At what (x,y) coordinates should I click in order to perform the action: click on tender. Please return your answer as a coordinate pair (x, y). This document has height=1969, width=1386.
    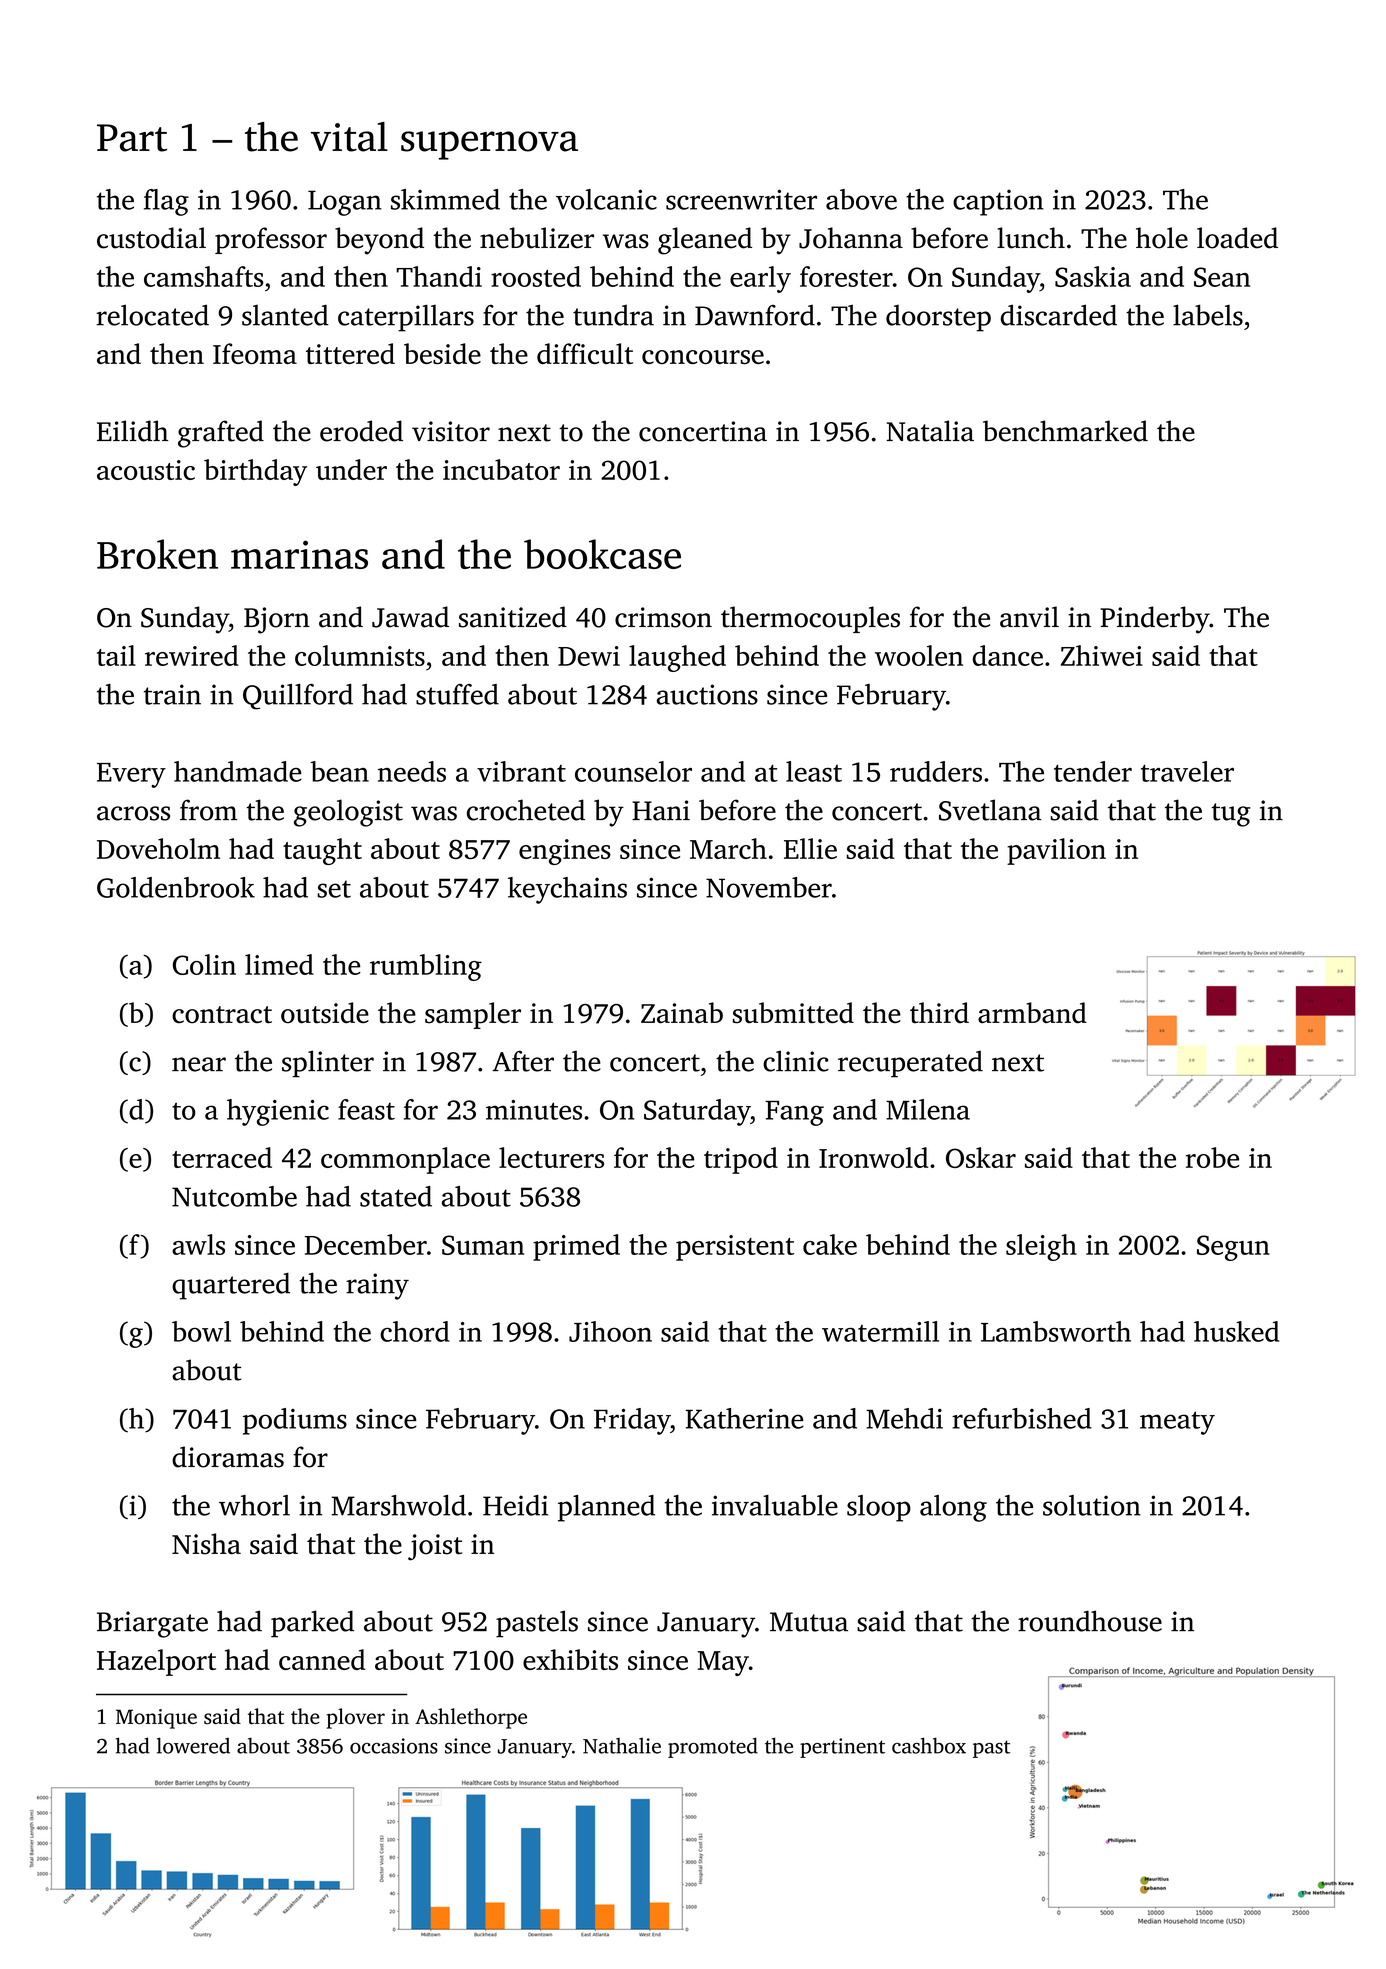
    Looking at the image, I should click on (1093, 771).
